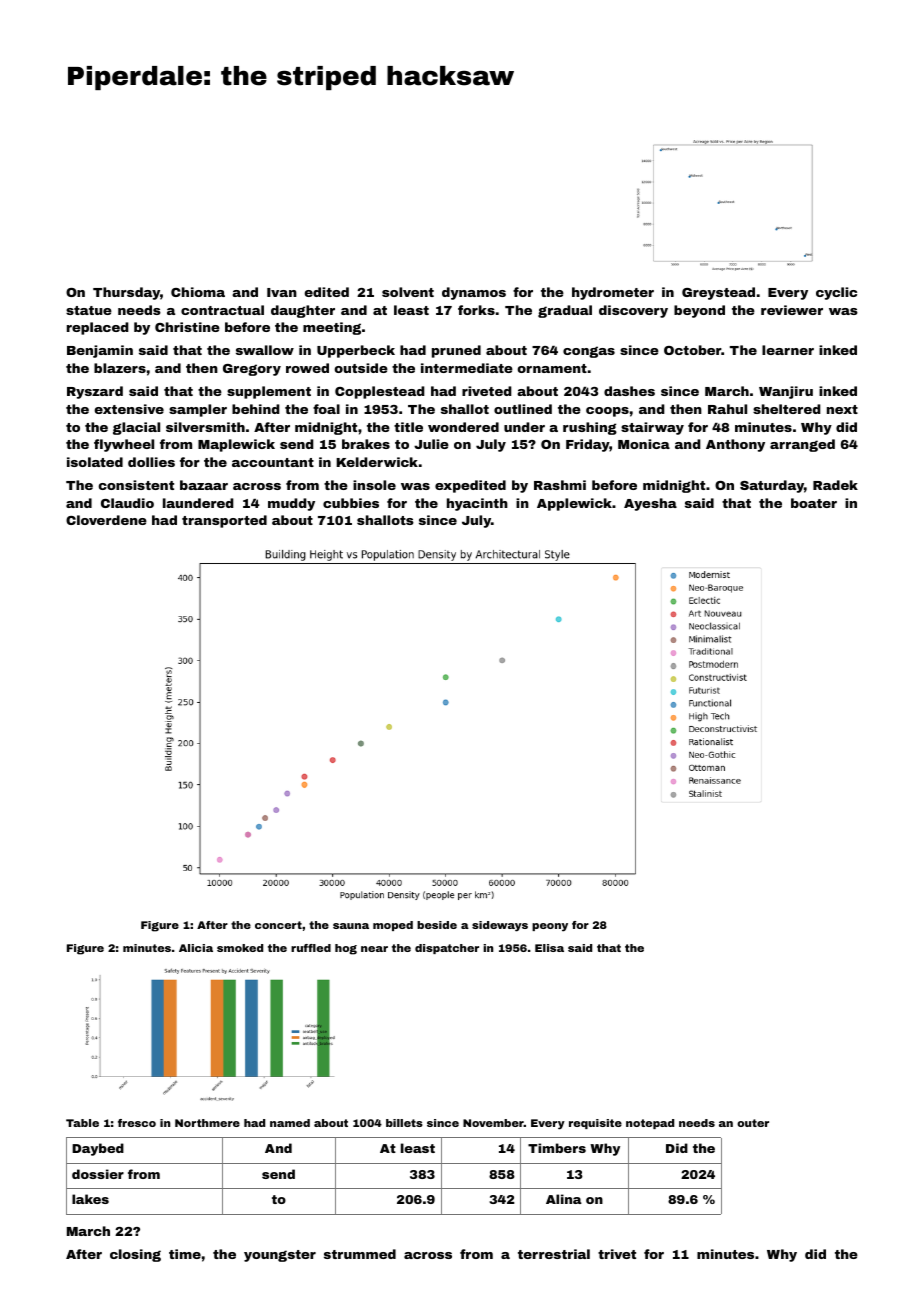 This document has height=1308, width=924. I want to click on concert, so click(278, 925).
